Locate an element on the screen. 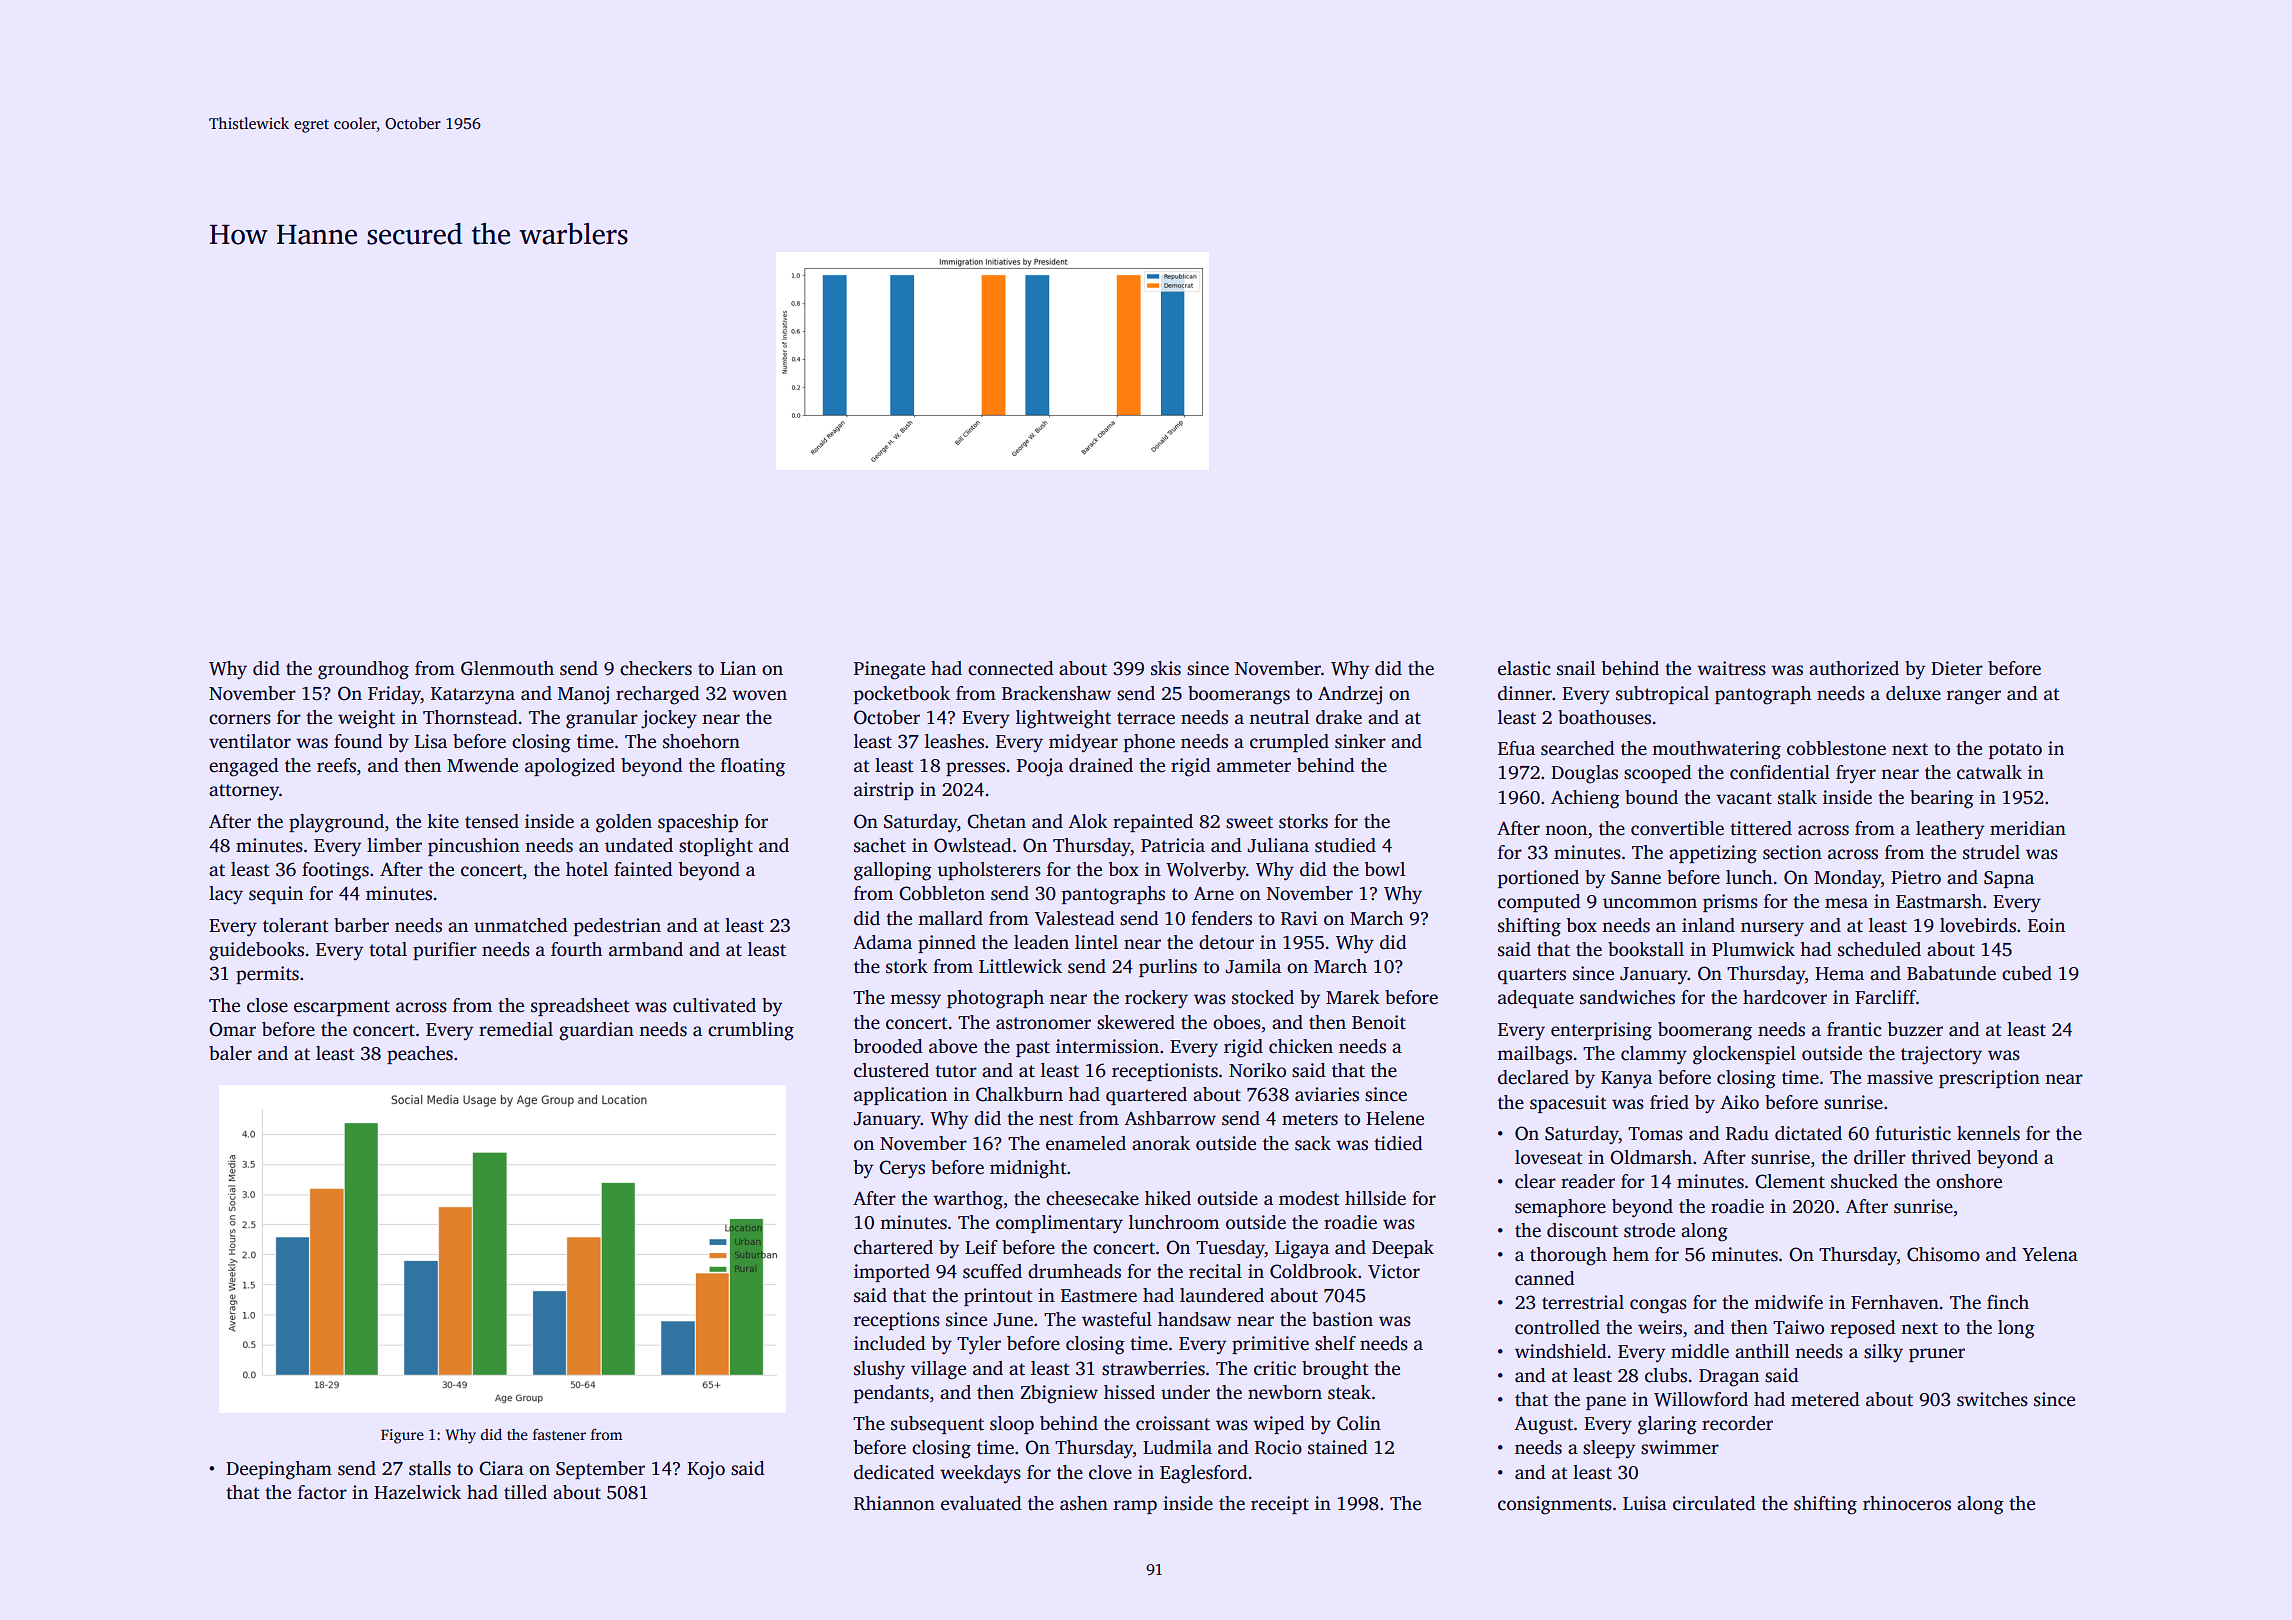  metered is located at coordinates (1825, 1399).
